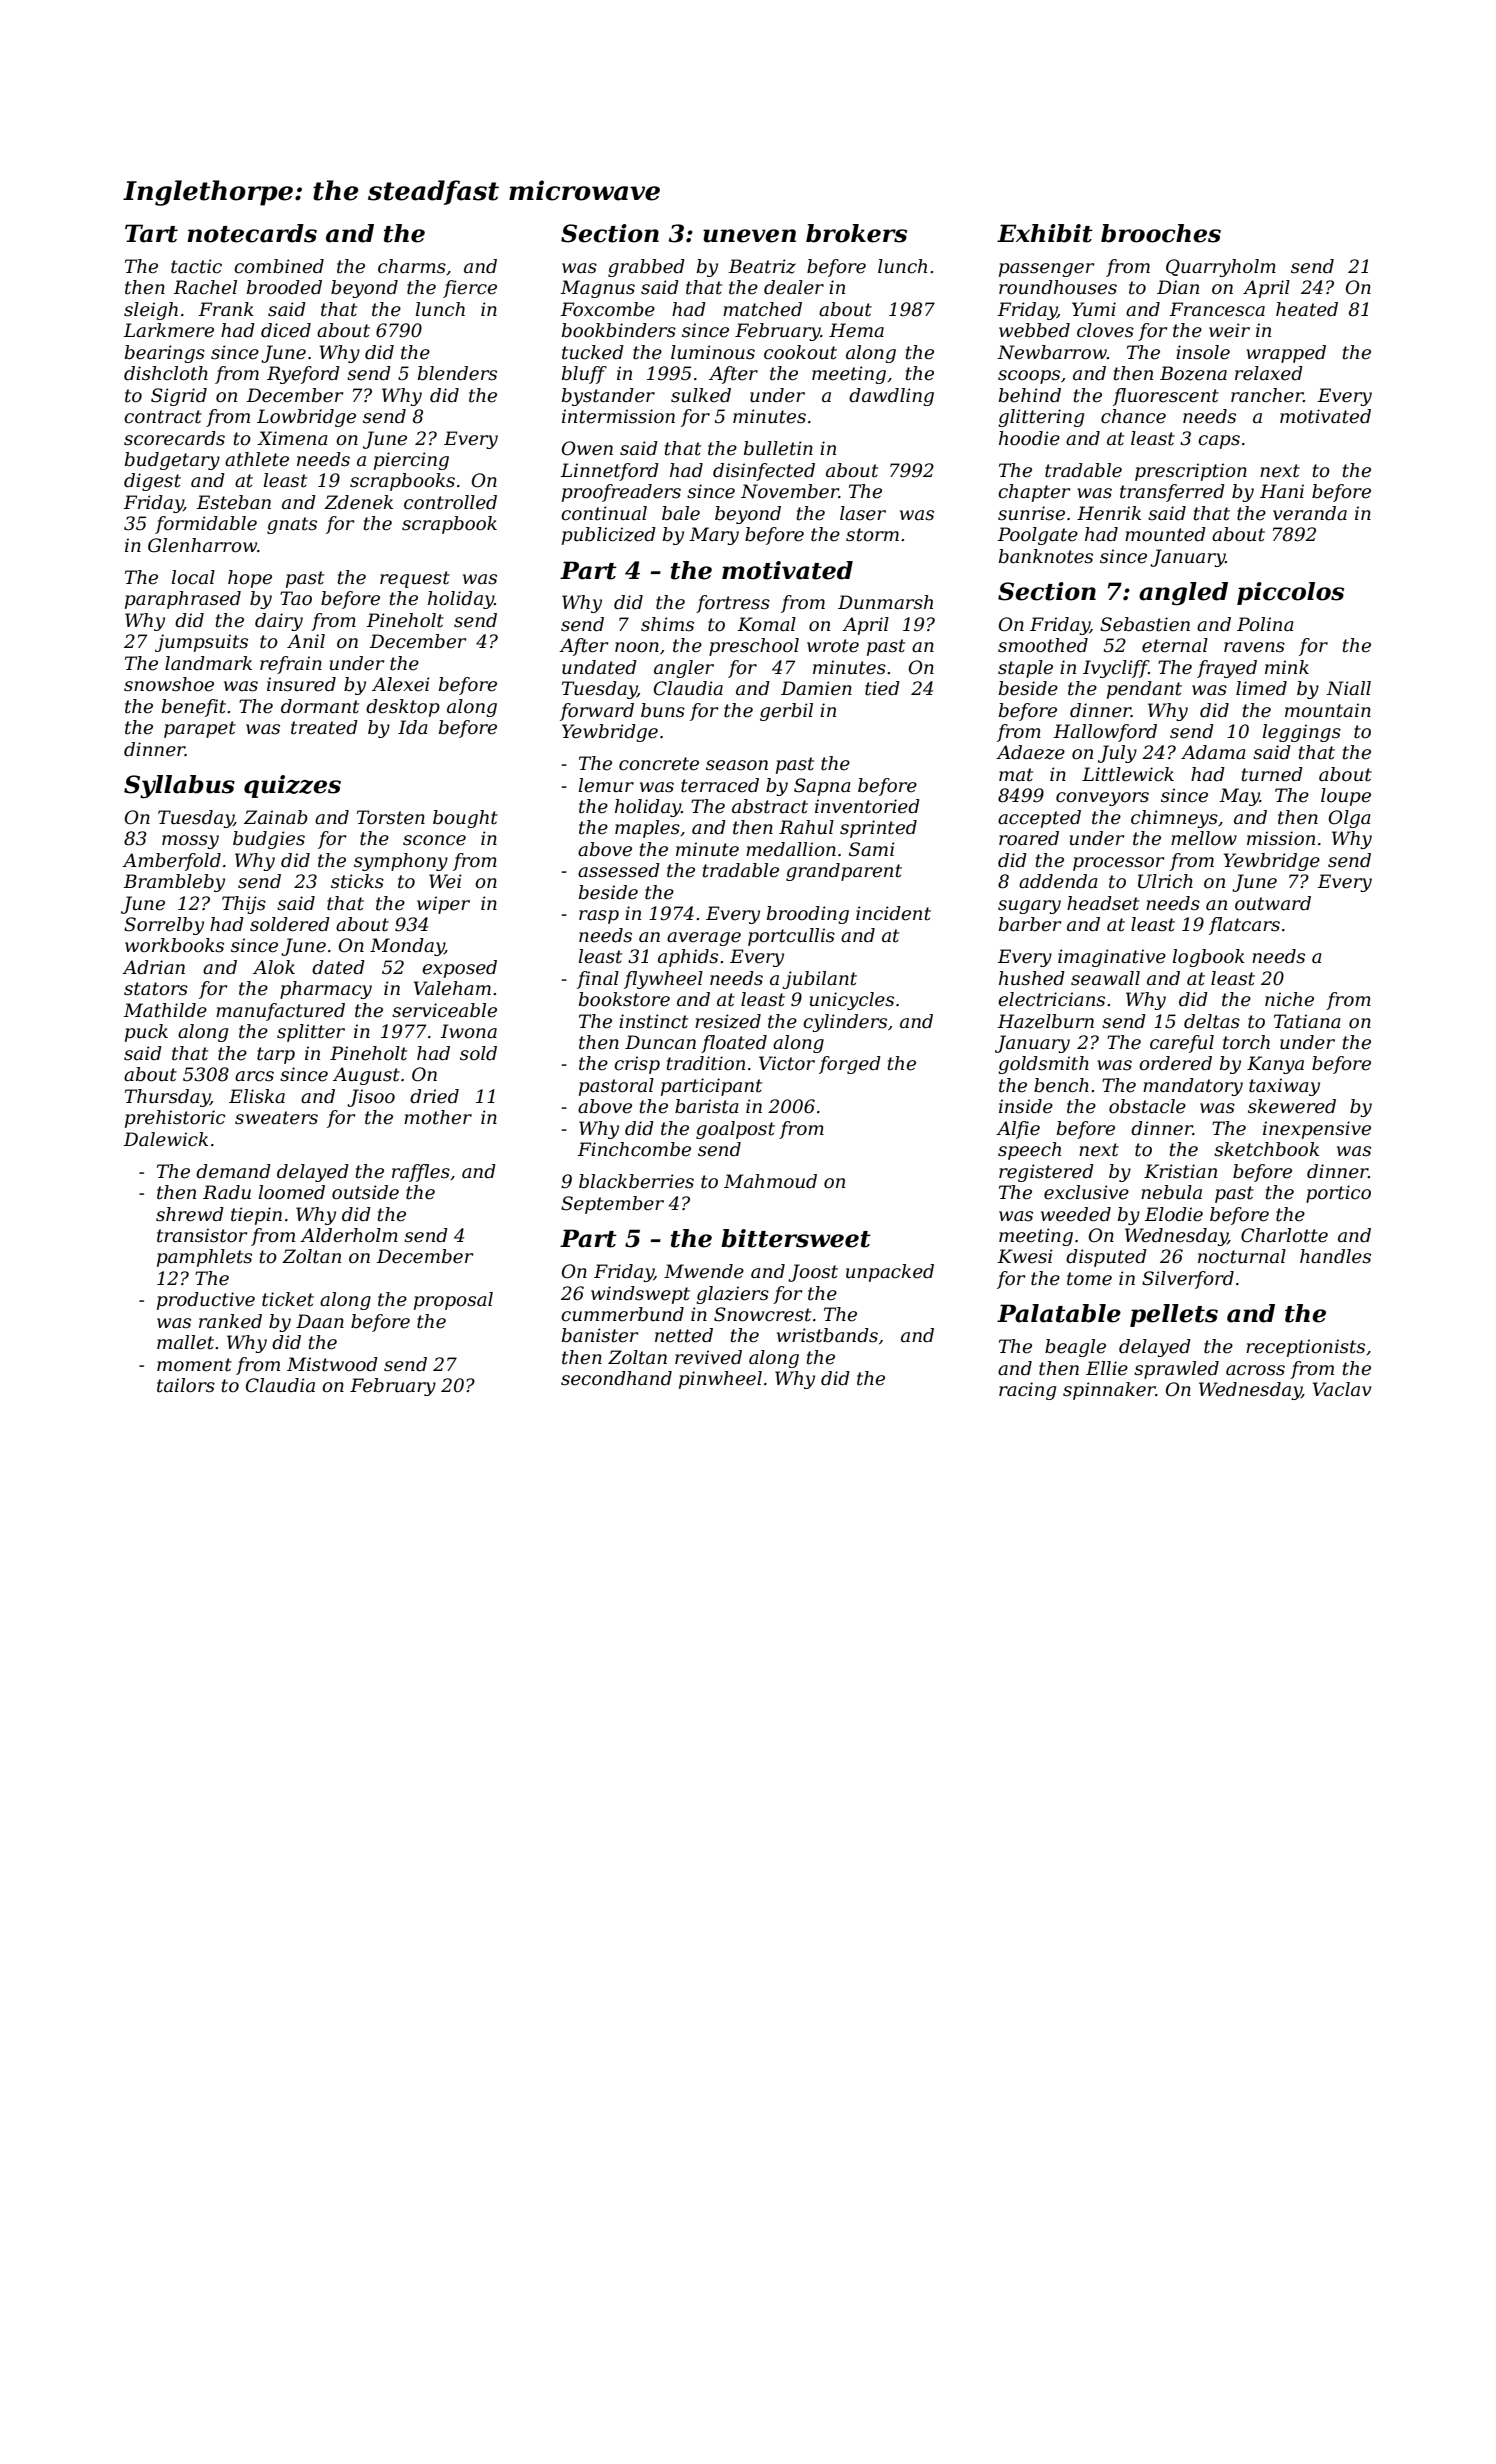  What do you see at coordinates (735, 1130) in the document?
I see `goalpost` at bounding box center [735, 1130].
